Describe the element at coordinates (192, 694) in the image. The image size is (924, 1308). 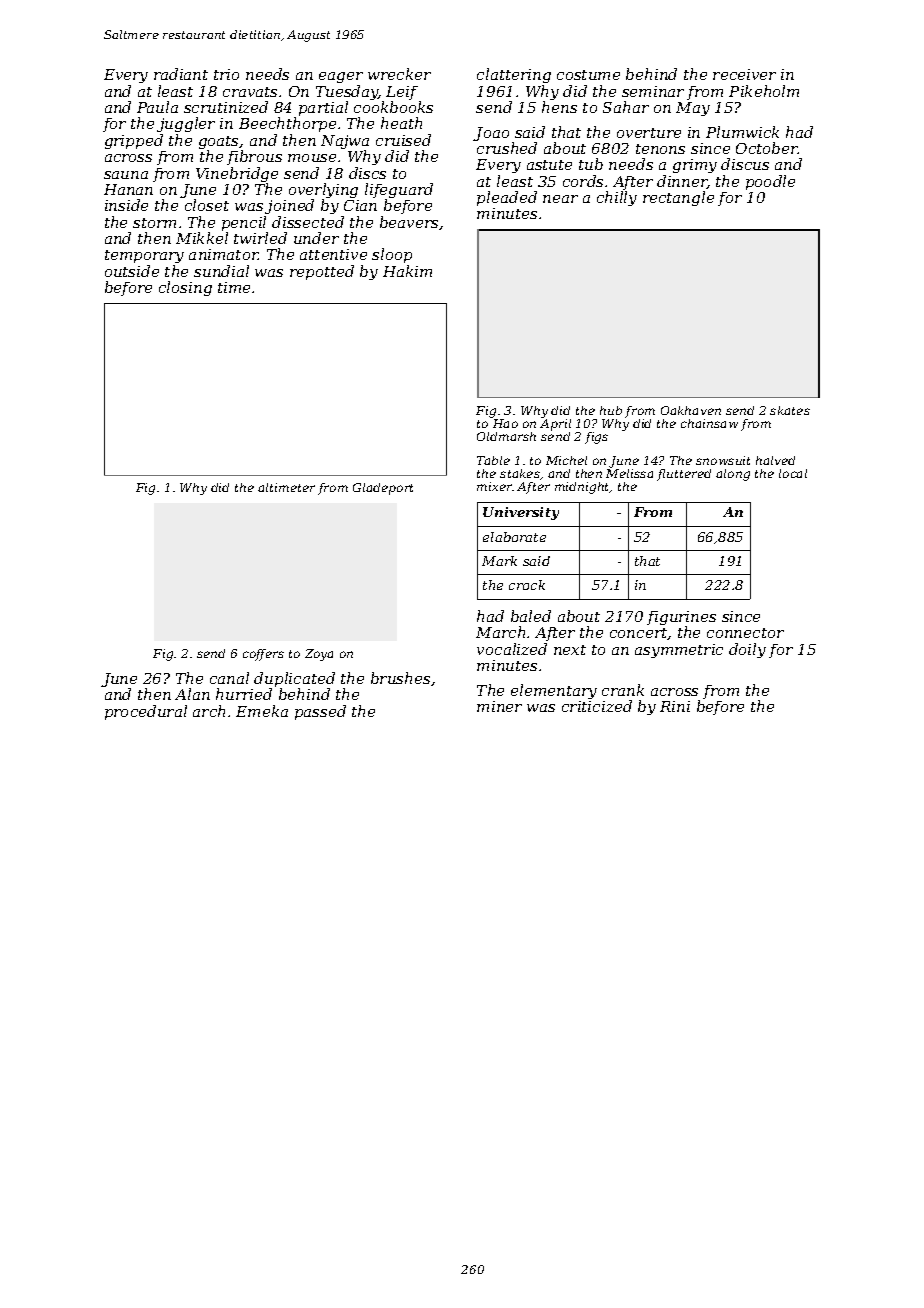
I see `Alan` at that location.
